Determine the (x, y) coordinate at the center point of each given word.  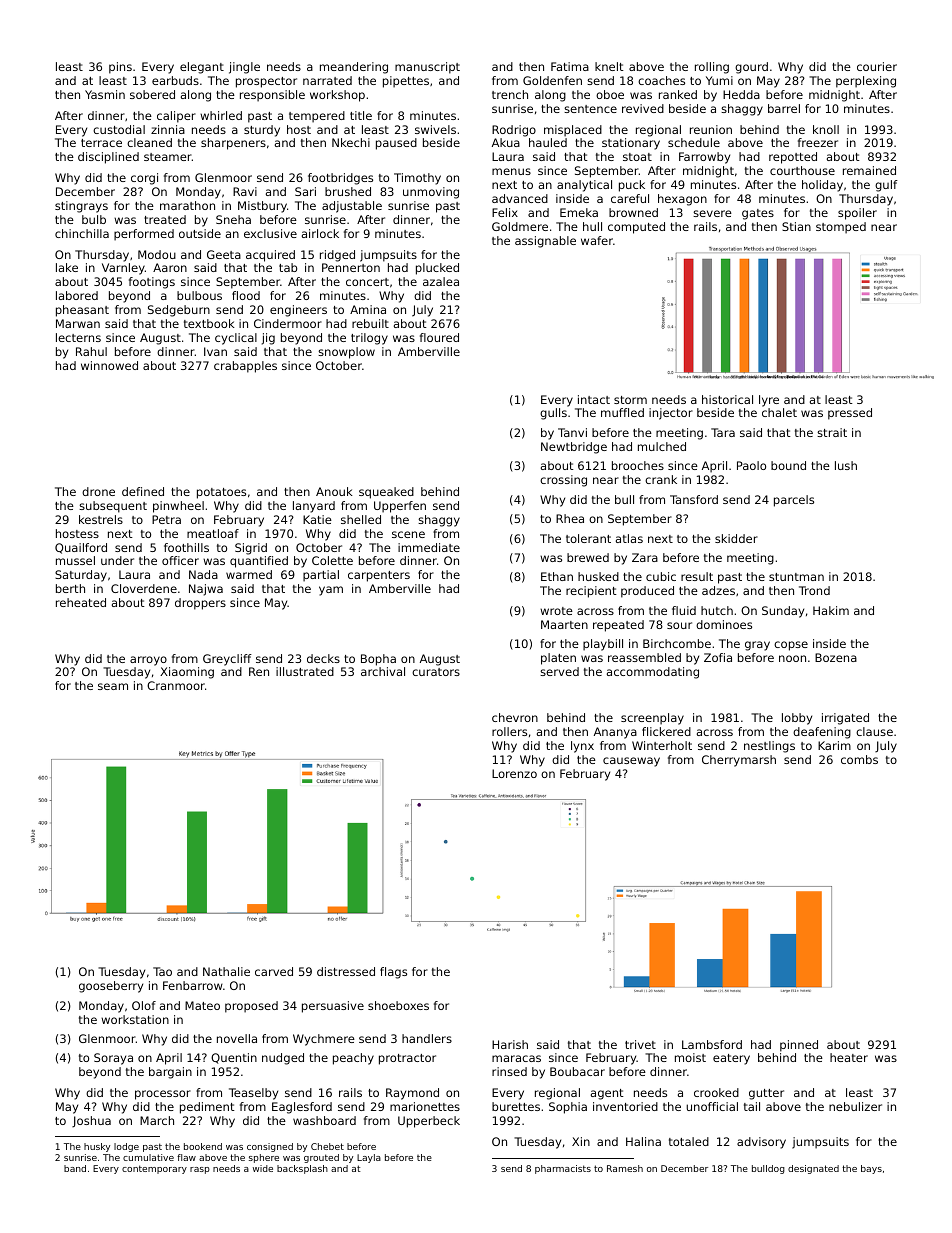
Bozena (836, 657)
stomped (841, 228)
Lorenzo (514, 773)
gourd (751, 68)
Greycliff (227, 660)
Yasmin (105, 94)
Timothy (417, 179)
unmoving (431, 193)
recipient (591, 592)
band (75, 1168)
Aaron (170, 267)
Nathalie (226, 971)
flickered (666, 731)
